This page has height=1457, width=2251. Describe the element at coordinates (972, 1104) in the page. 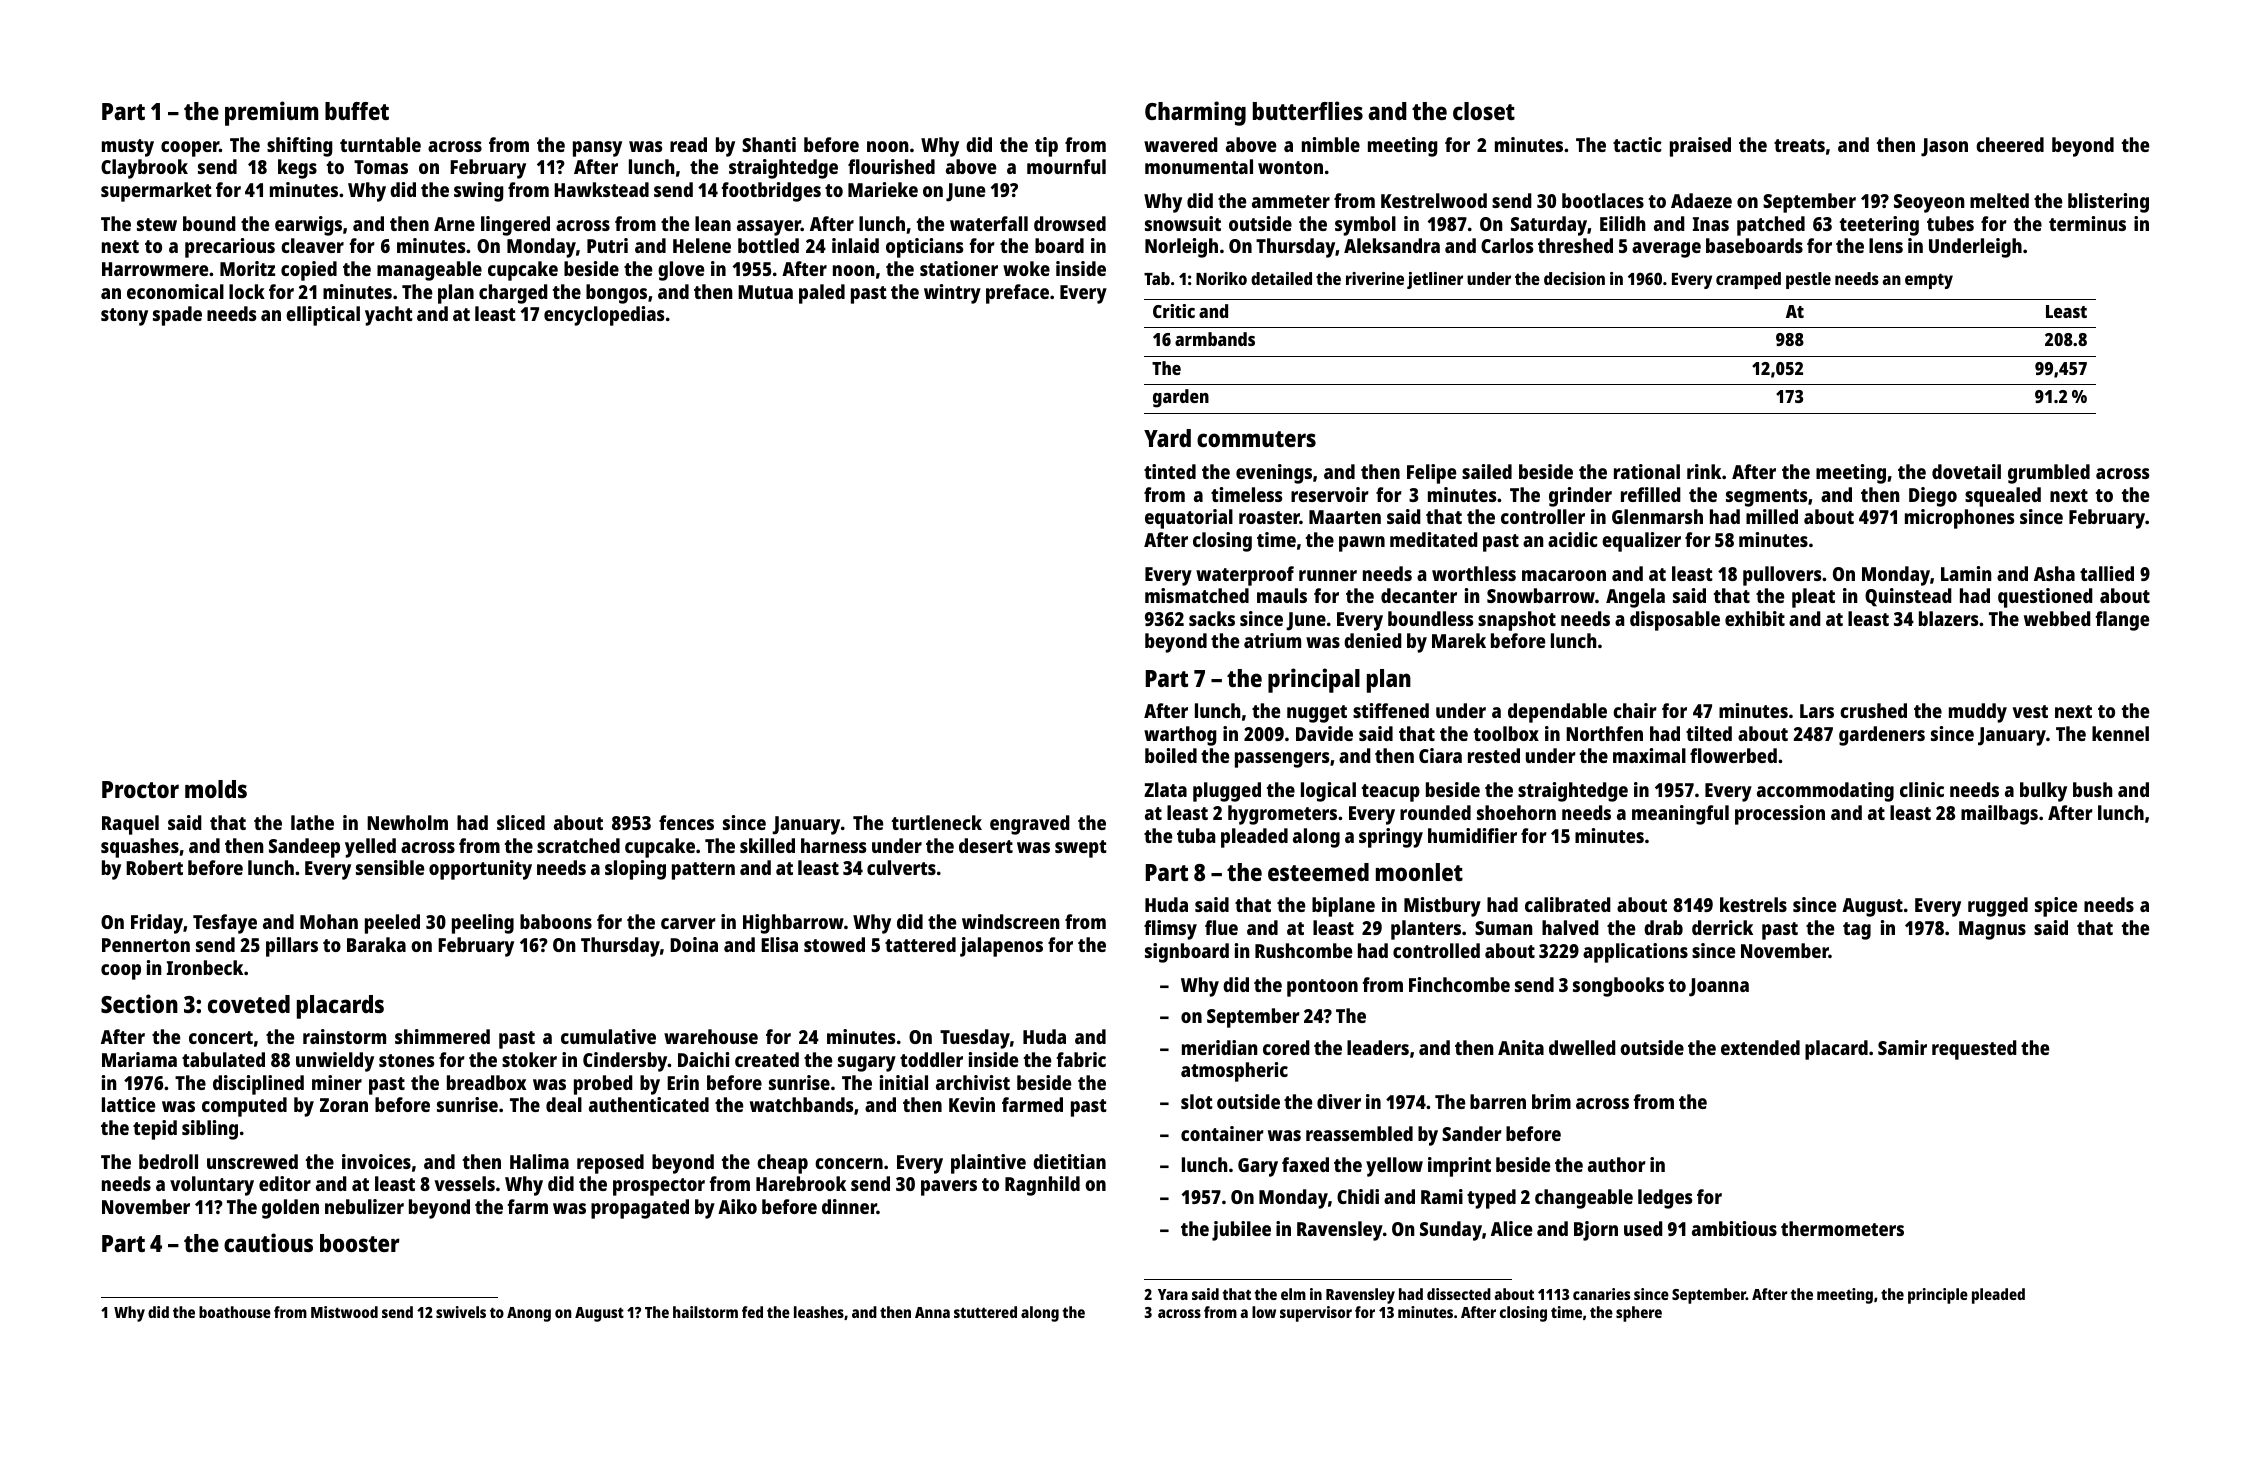

I see `Kevin` at that location.
